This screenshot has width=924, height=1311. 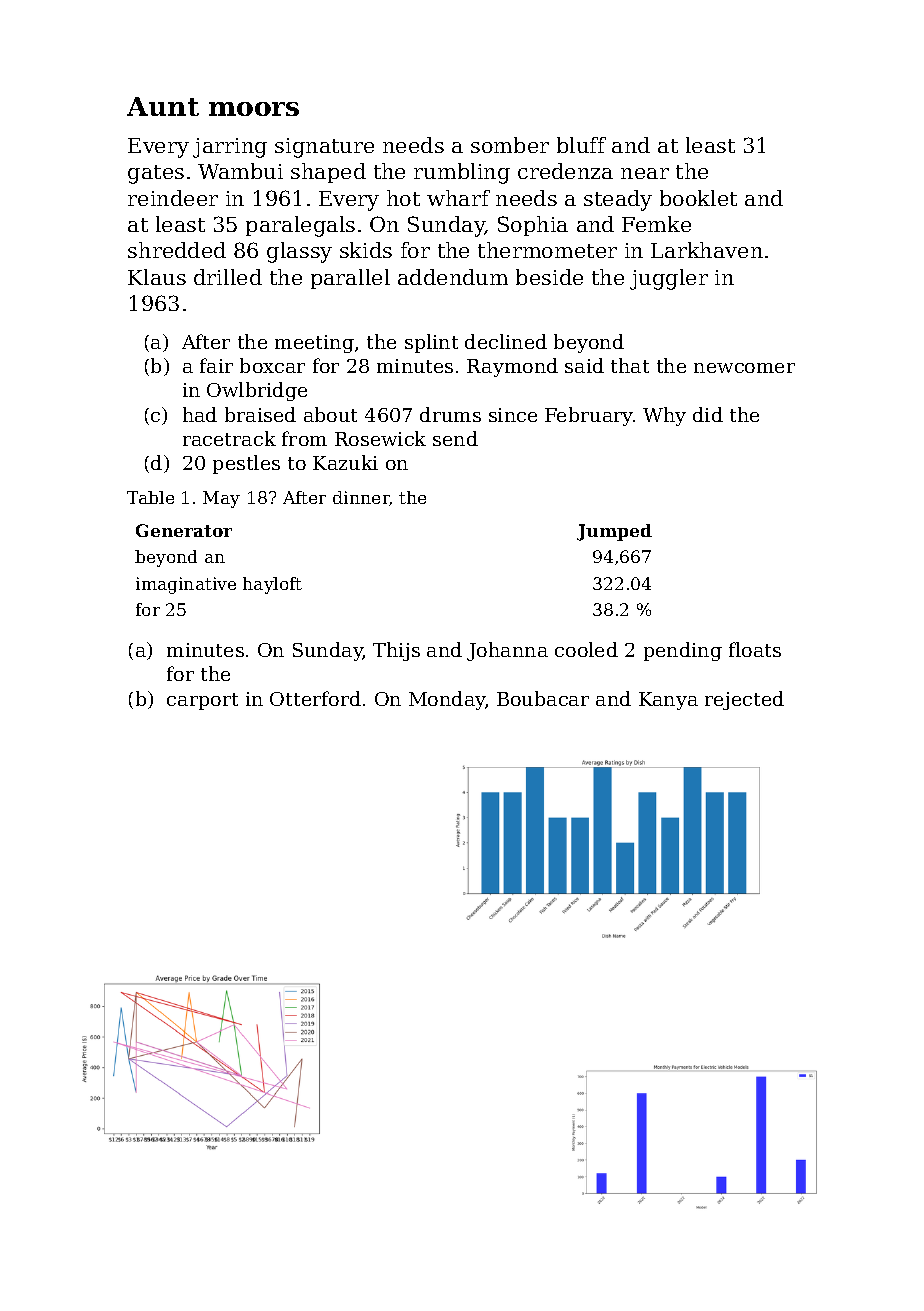 What do you see at coordinates (272, 585) in the screenshot?
I see `hayloft` at bounding box center [272, 585].
